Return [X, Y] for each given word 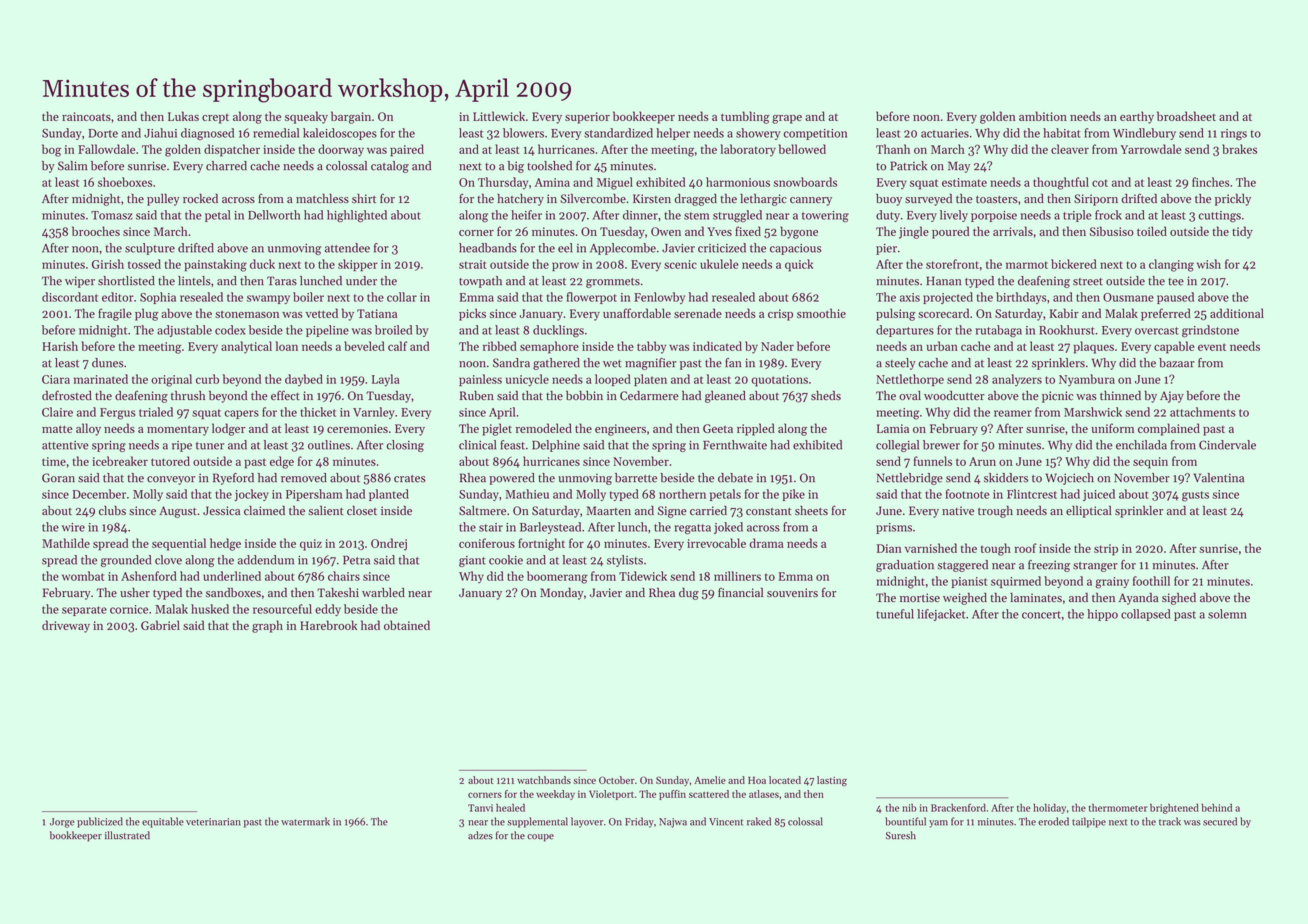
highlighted [357, 216]
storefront [952, 264]
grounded [126, 561]
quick [799, 265]
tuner [210, 446]
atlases [764, 794]
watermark [305, 821]
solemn [1227, 614]
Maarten [609, 511]
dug [689, 594]
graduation [905, 566]
